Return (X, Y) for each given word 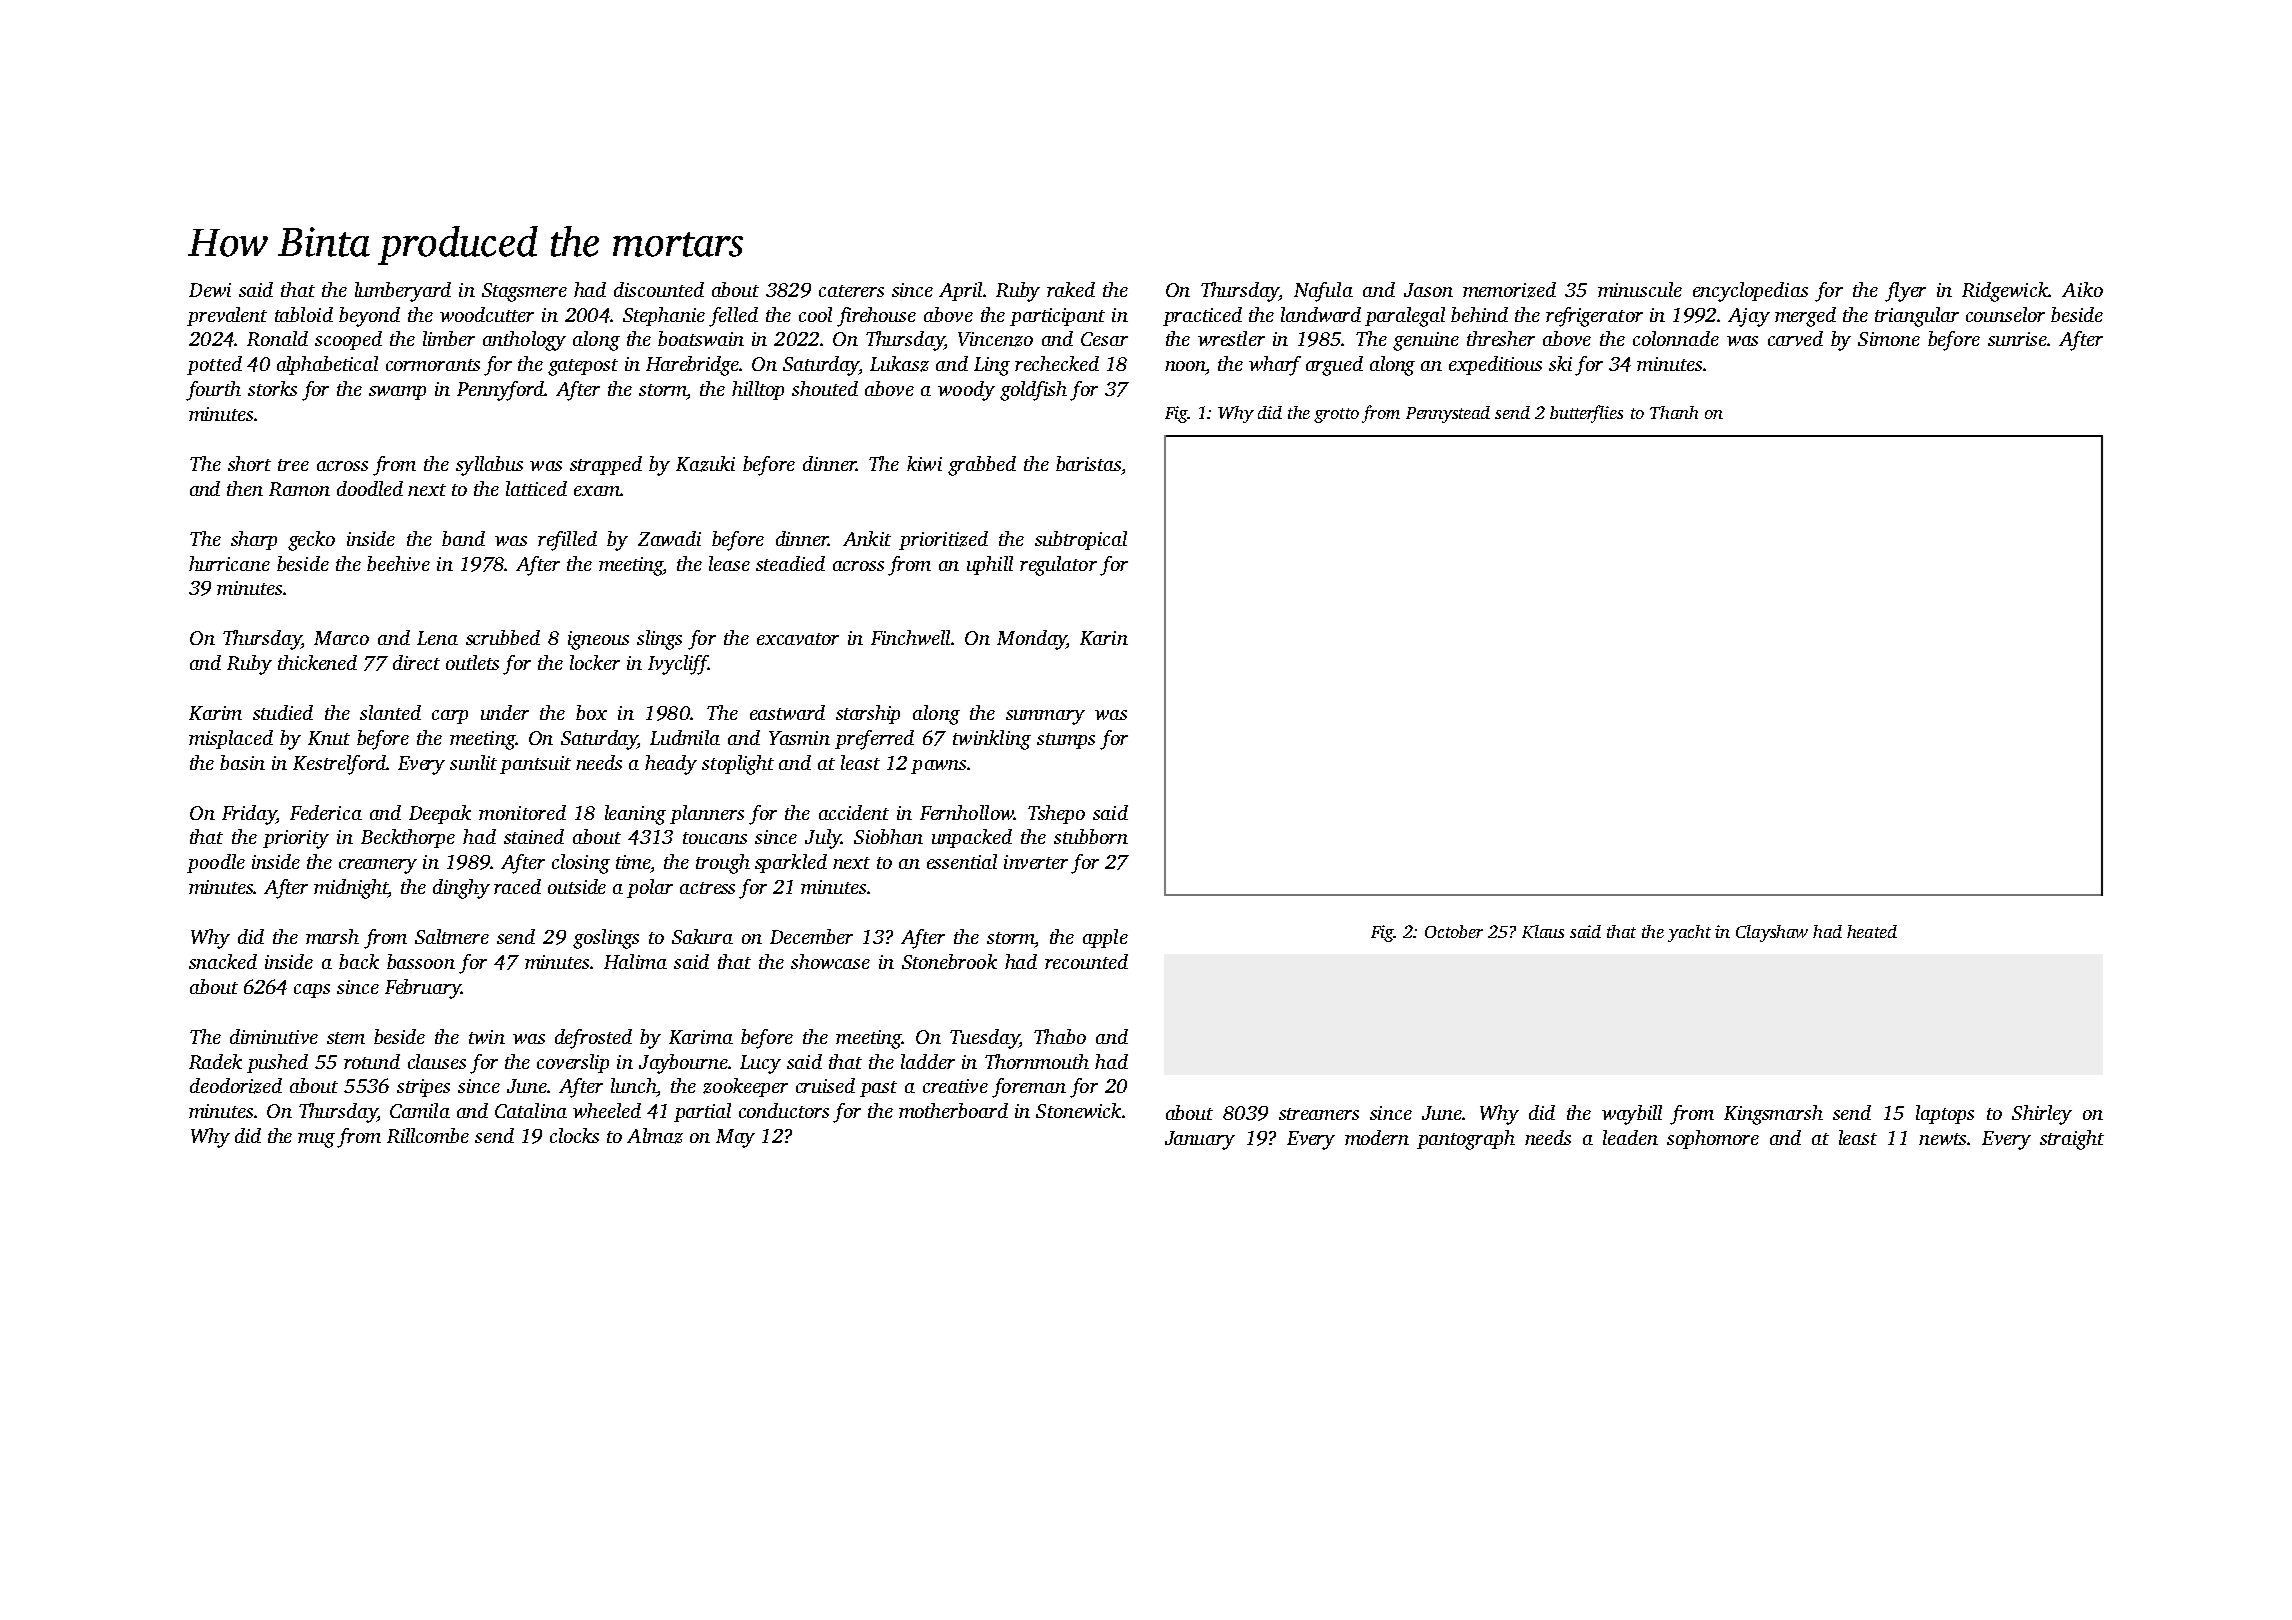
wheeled (607, 1110)
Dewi (210, 290)
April (960, 291)
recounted (1086, 961)
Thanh (1674, 412)
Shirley (2042, 1115)
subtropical (1081, 540)
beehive (398, 563)
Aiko (2082, 289)
